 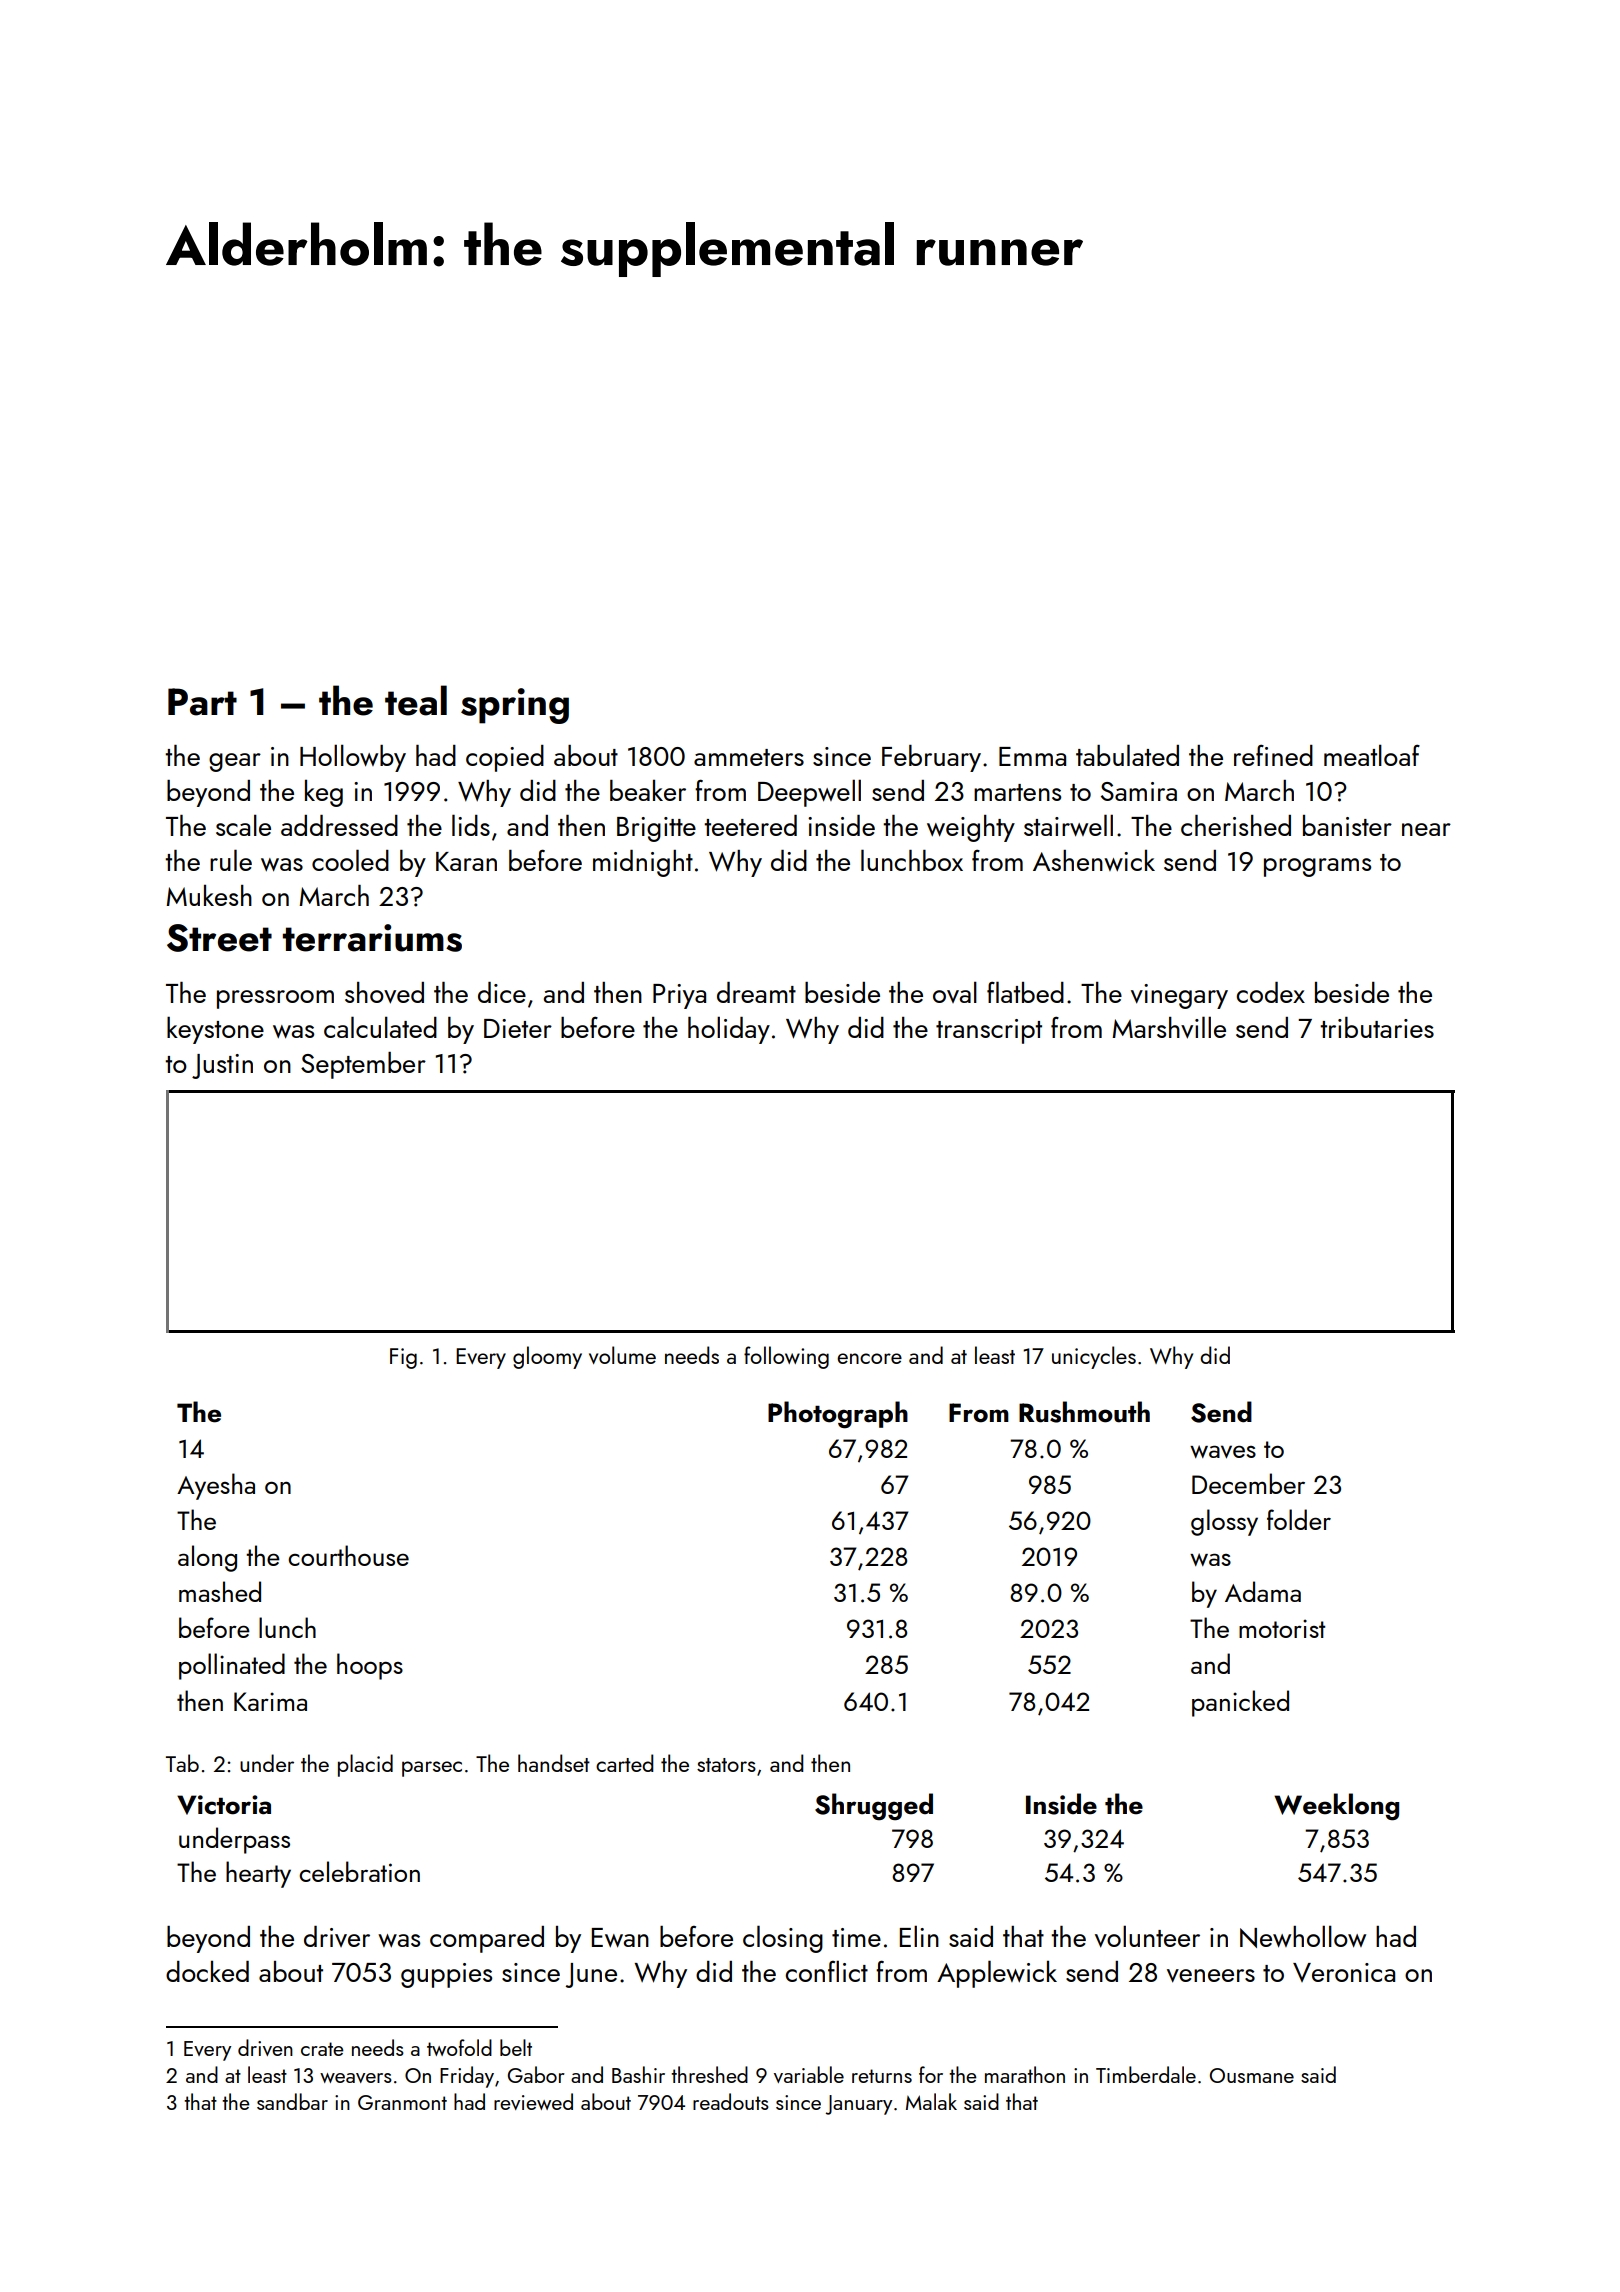 What do you see at coordinates (363, 1065) in the page?
I see `September` at bounding box center [363, 1065].
